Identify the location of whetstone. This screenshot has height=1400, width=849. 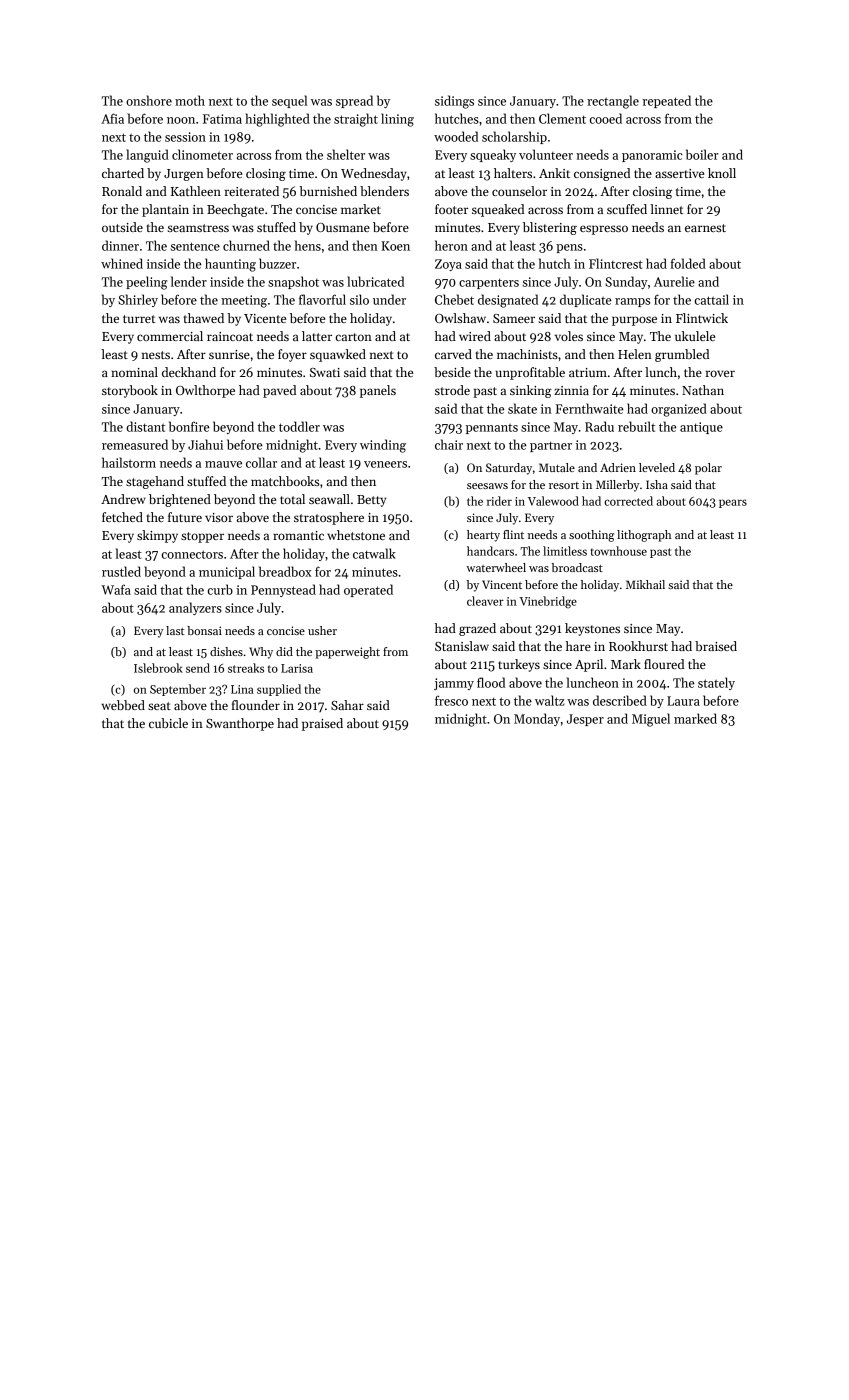
(356, 535).
